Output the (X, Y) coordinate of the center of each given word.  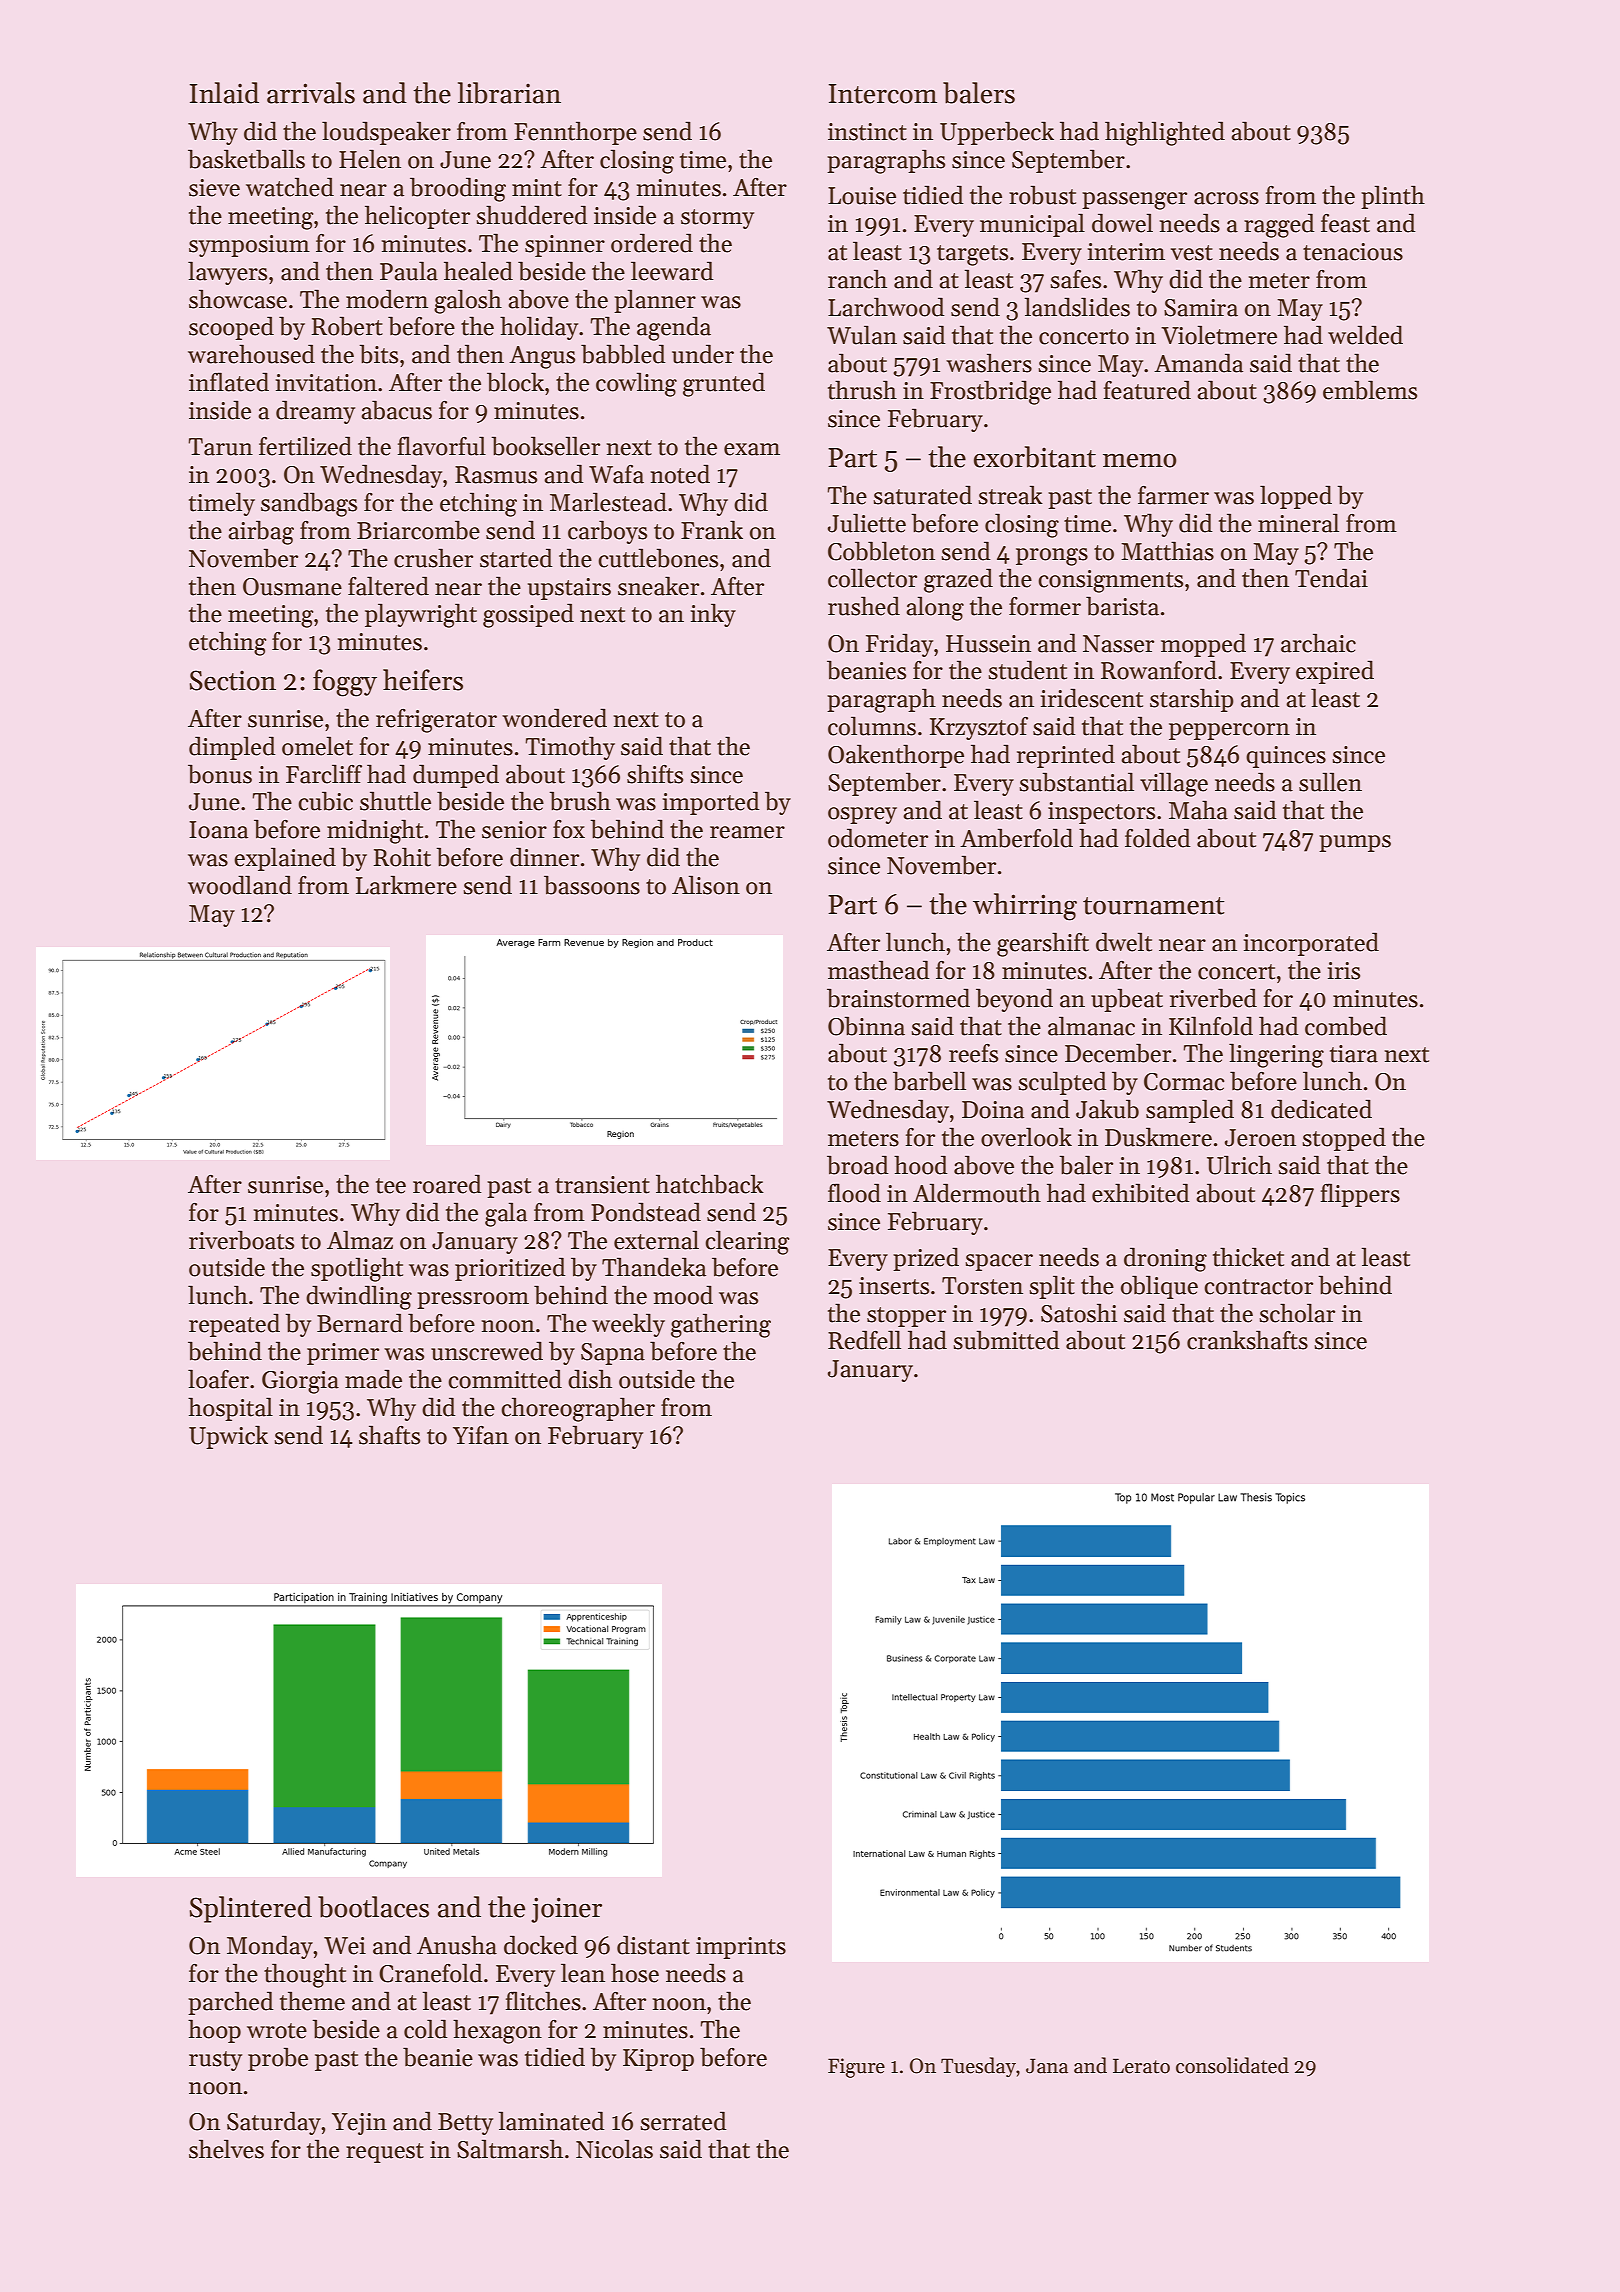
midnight (375, 831)
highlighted (1165, 133)
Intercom (883, 94)
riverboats (241, 1240)
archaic (1318, 643)
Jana (1047, 2066)
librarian (509, 93)
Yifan (481, 1435)
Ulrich (1239, 1165)
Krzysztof (979, 728)
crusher (433, 558)
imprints (741, 1948)
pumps (1355, 843)
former (1045, 606)
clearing (747, 1242)
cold (426, 2029)
